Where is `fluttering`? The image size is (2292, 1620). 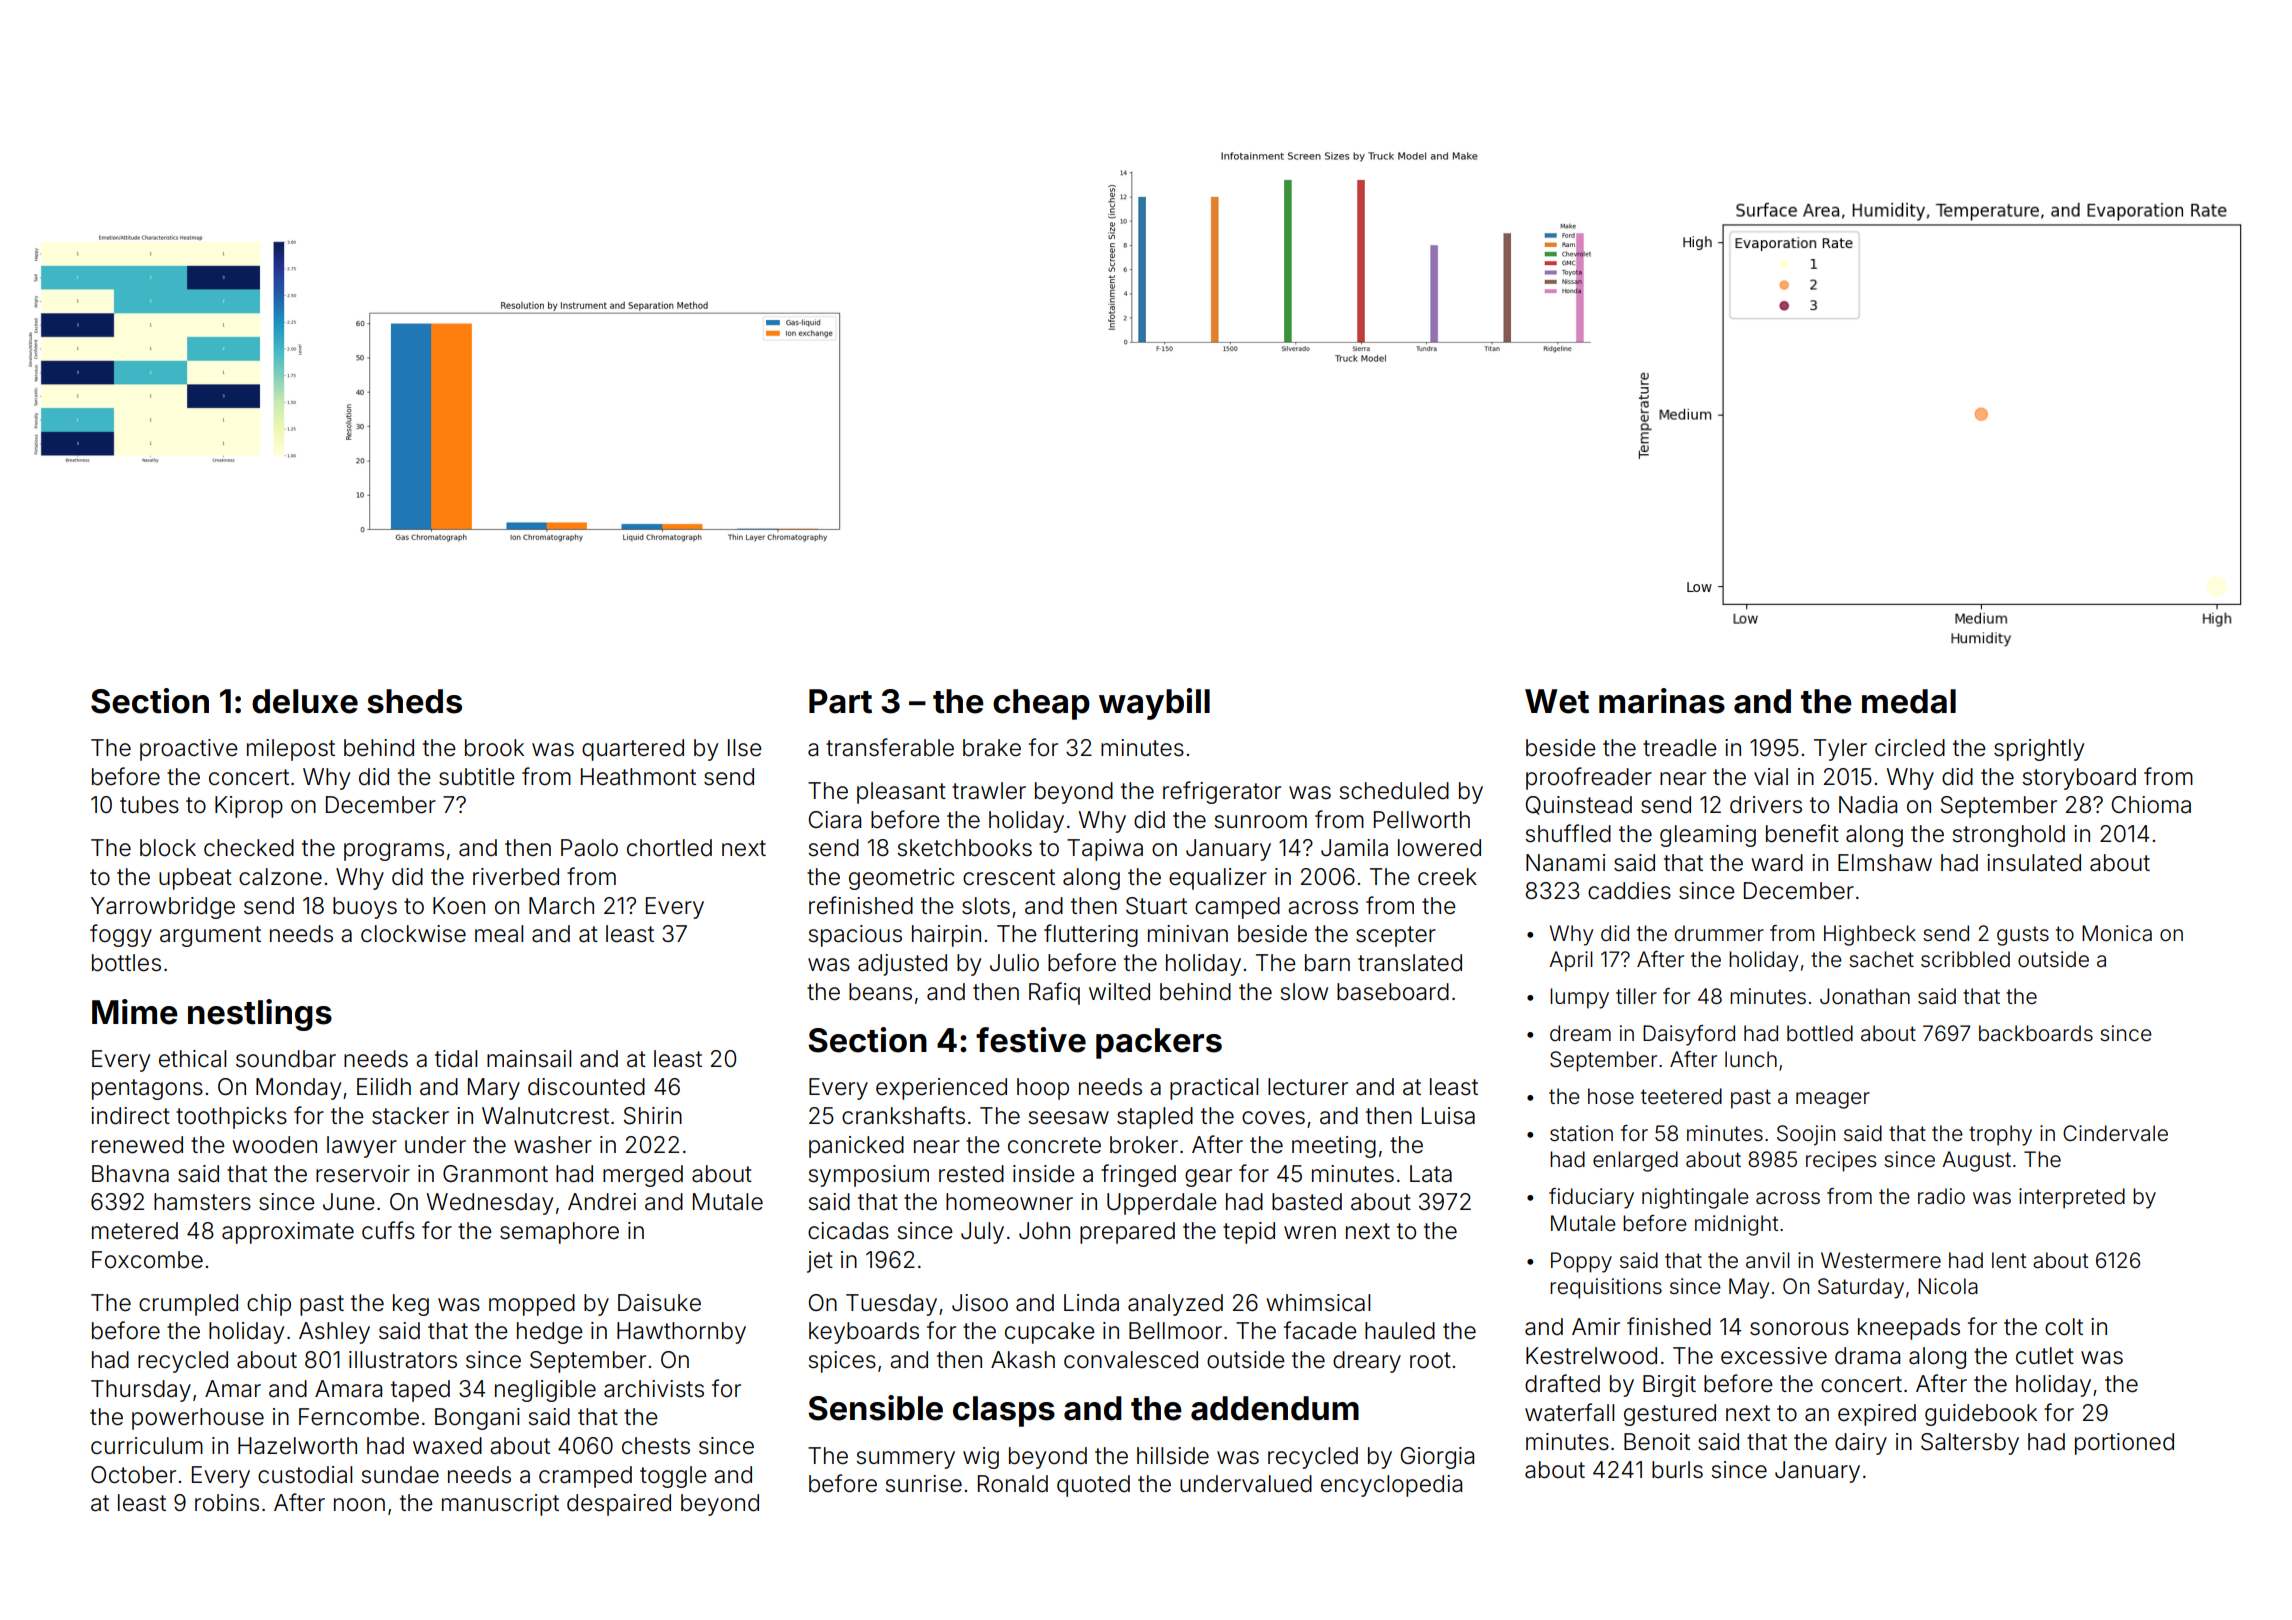
fluttering is located at coordinates (1091, 935).
